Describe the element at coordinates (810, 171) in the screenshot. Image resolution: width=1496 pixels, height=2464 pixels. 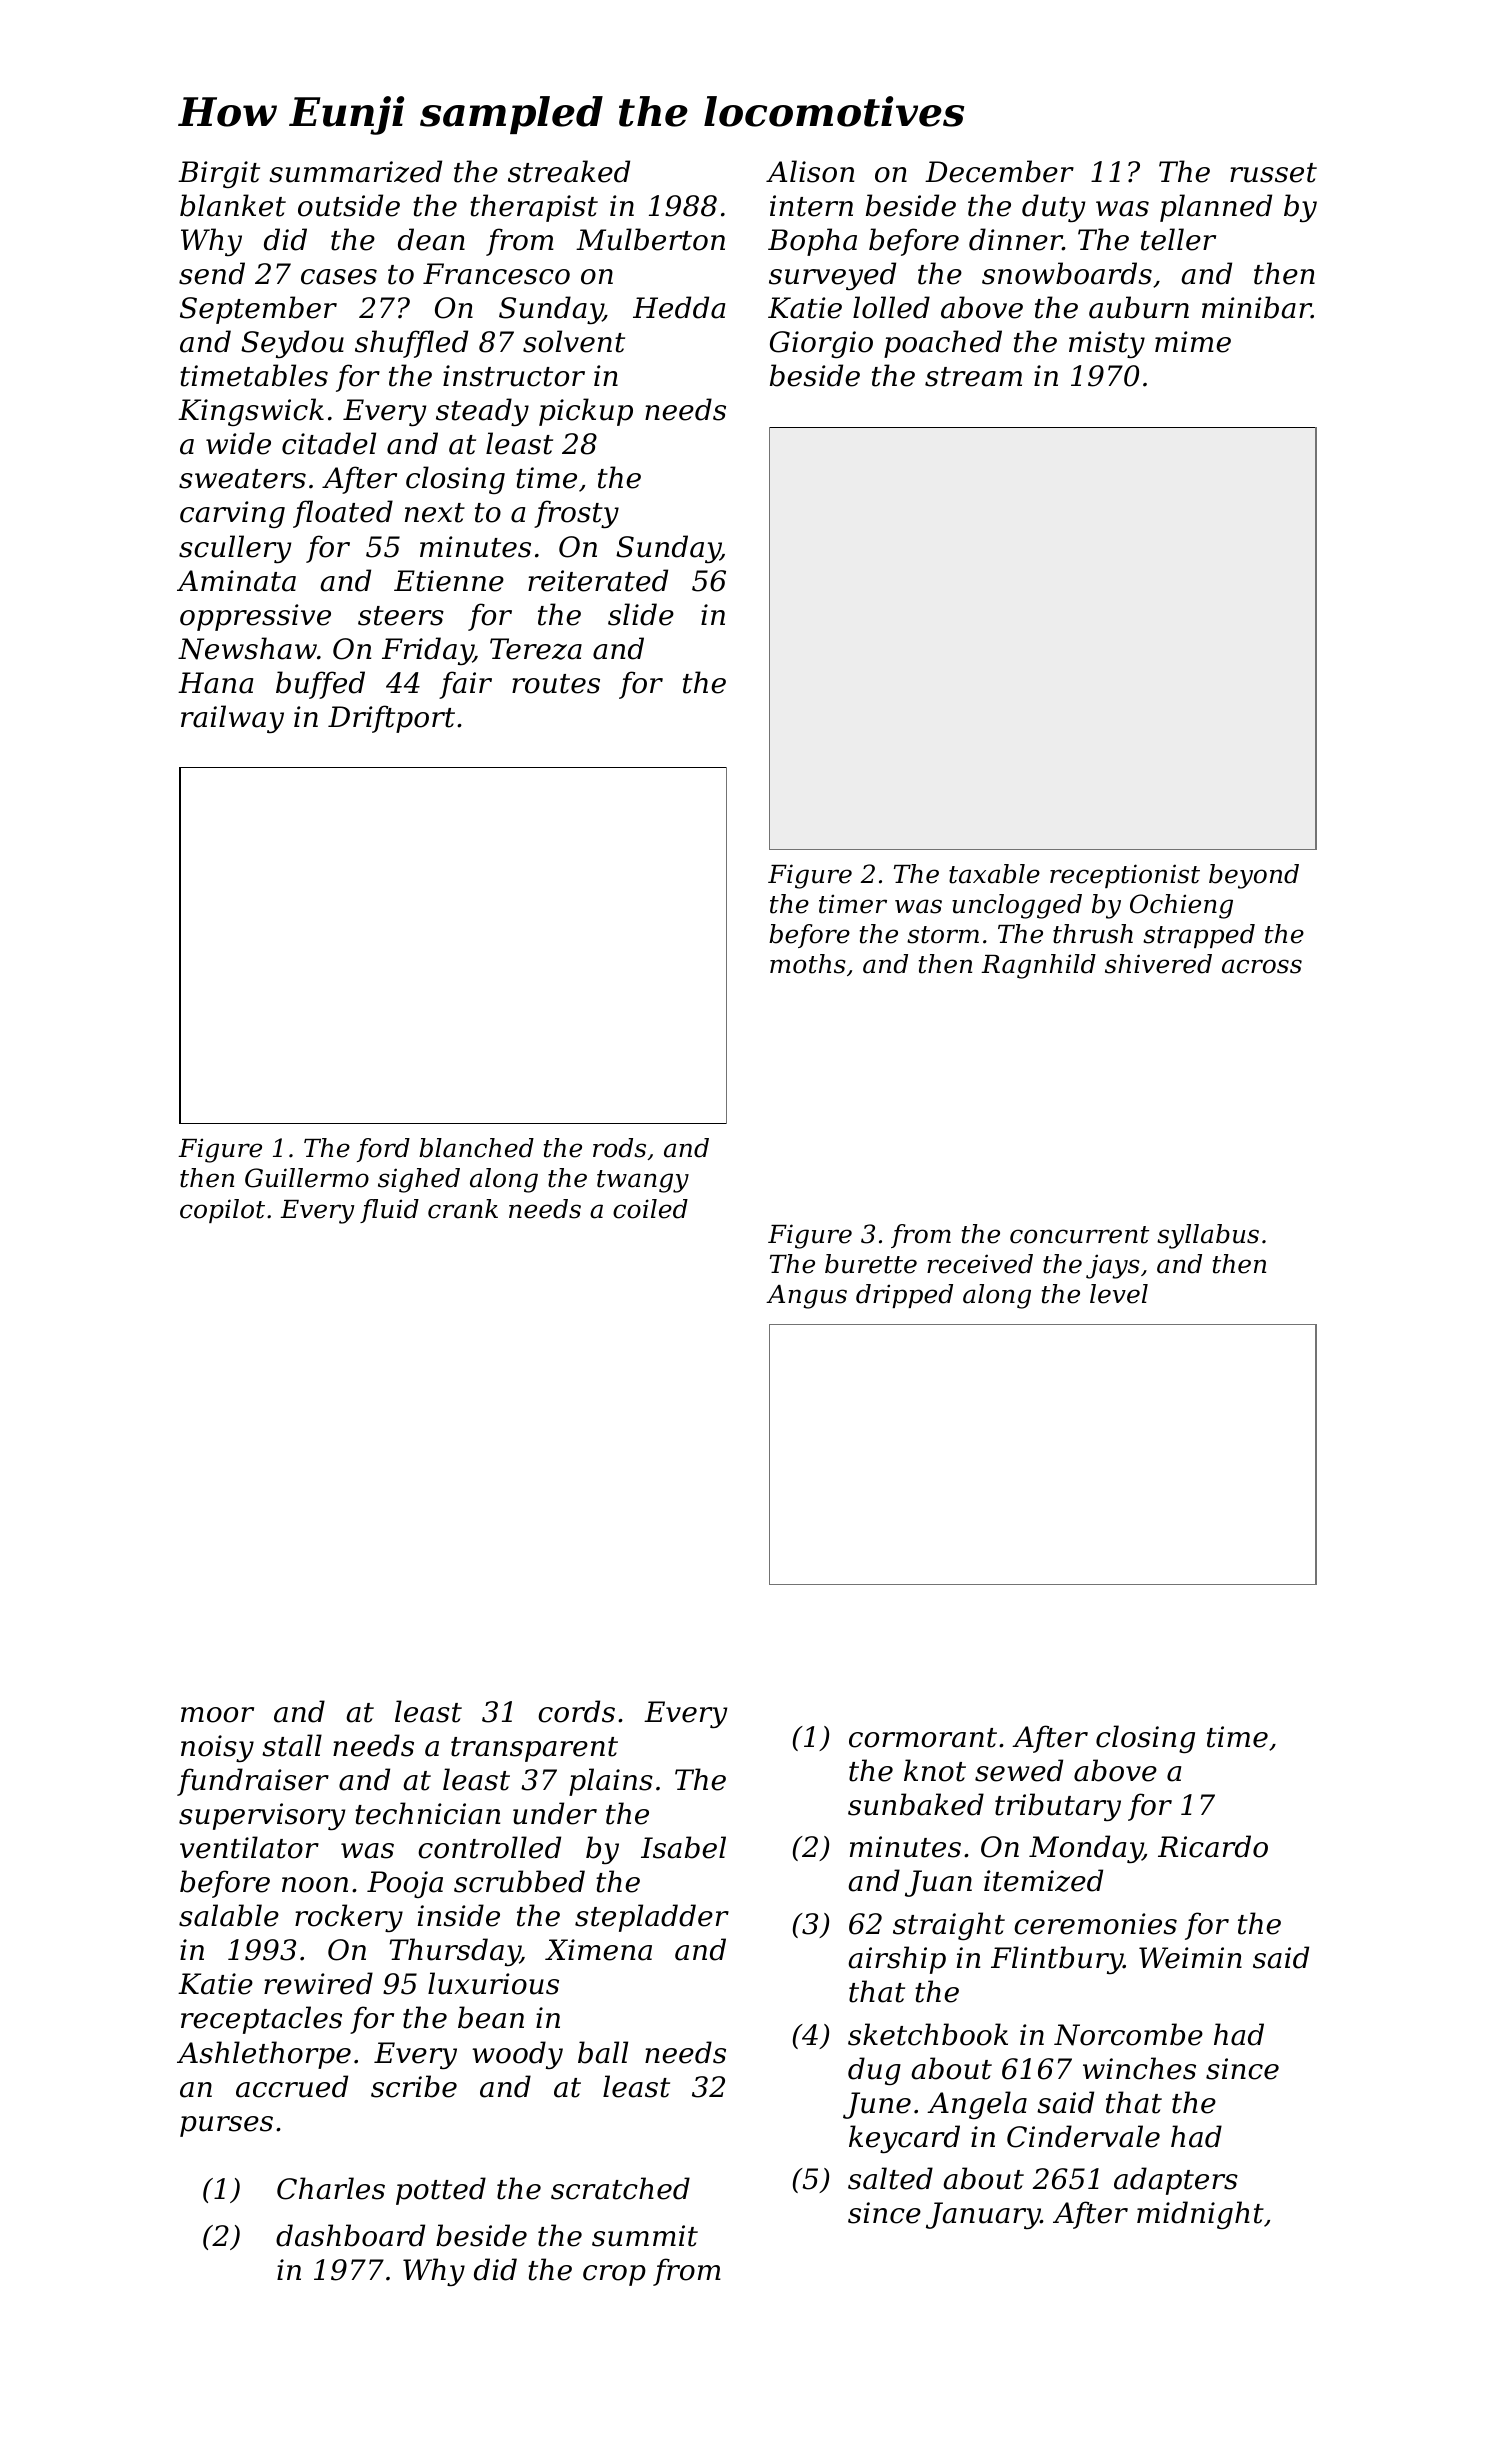
I see `Alison` at that location.
